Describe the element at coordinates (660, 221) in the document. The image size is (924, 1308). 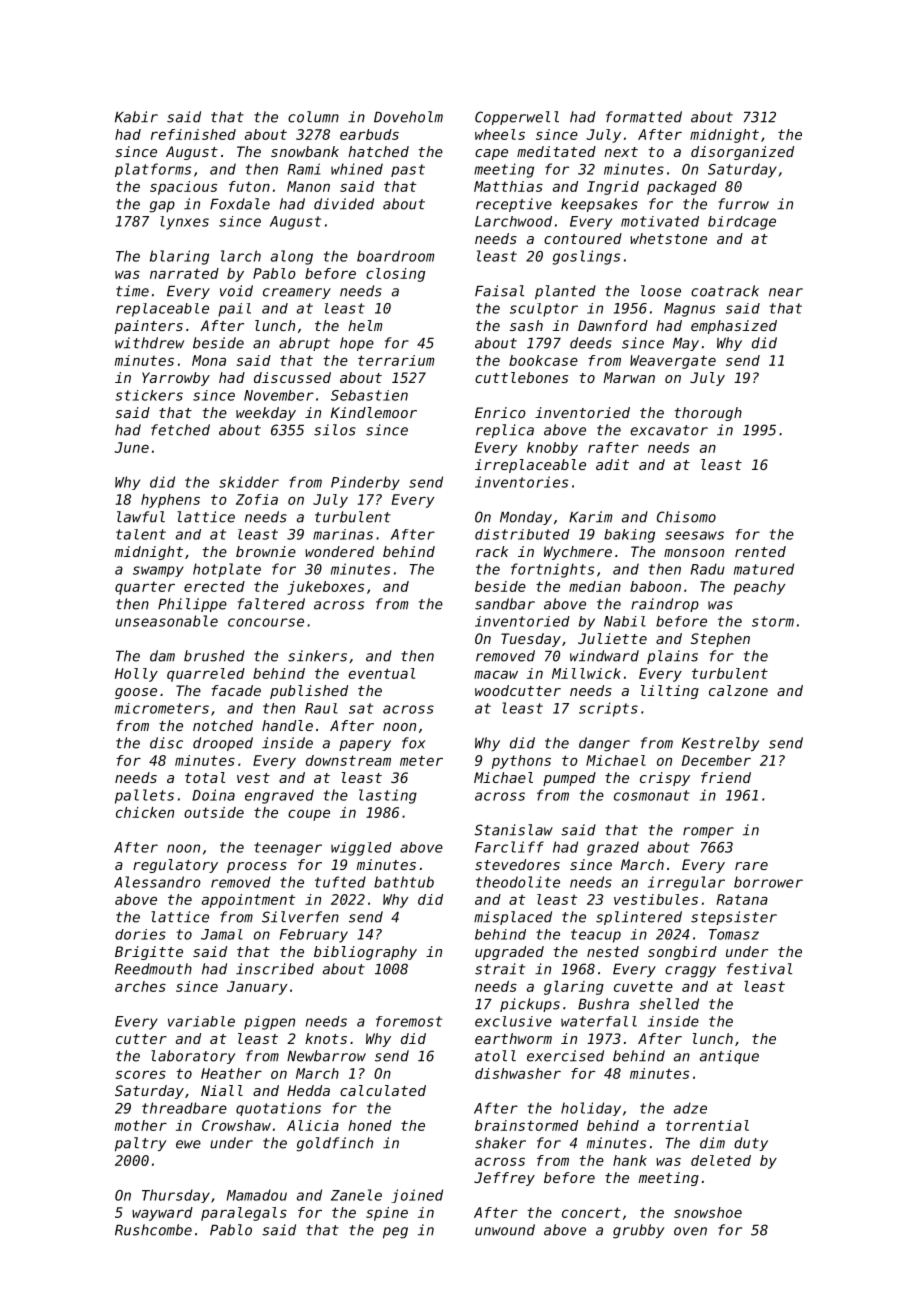
I see `motivated` at that location.
